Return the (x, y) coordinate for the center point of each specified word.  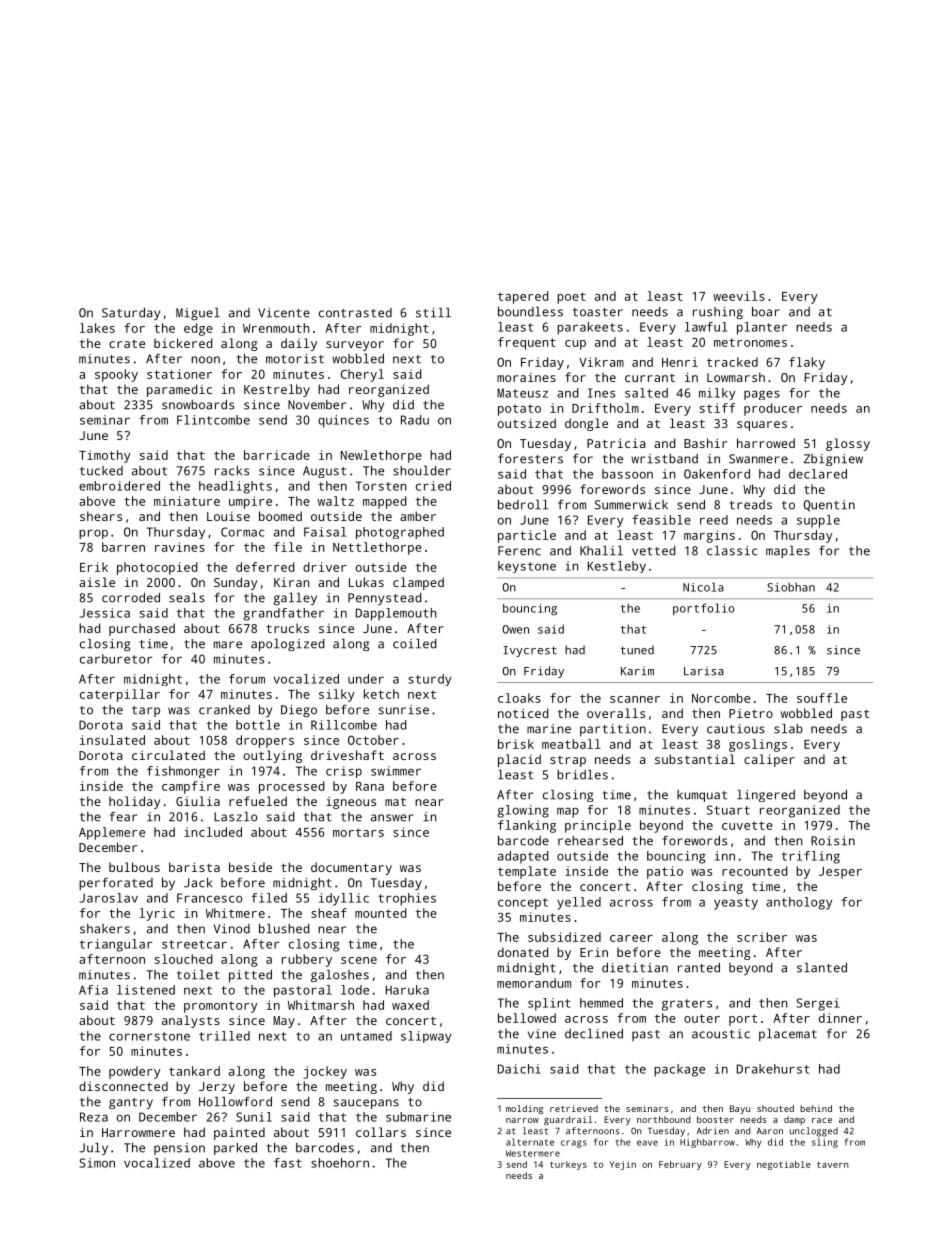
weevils (739, 296)
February (680, 1165)
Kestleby (617, 567)
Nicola (703, 587)
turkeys (568, 1165)
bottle (258, 725)
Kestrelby (277, 390)
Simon (97, 1163)
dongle (586, 424)
